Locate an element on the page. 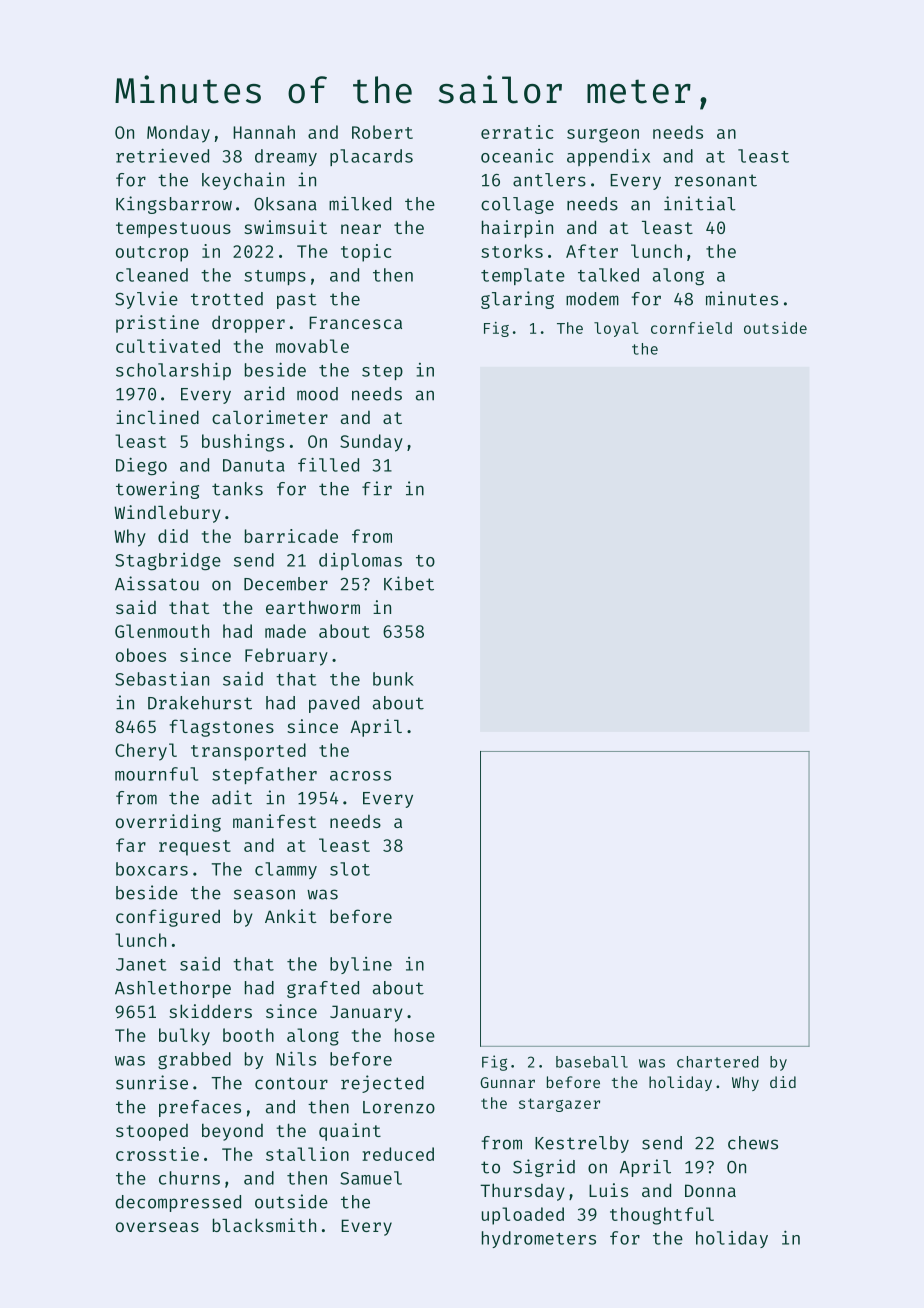 Image resolution: width=924 pixels, height=1308 pixels. inclined is located at coordinates (157, 417).
